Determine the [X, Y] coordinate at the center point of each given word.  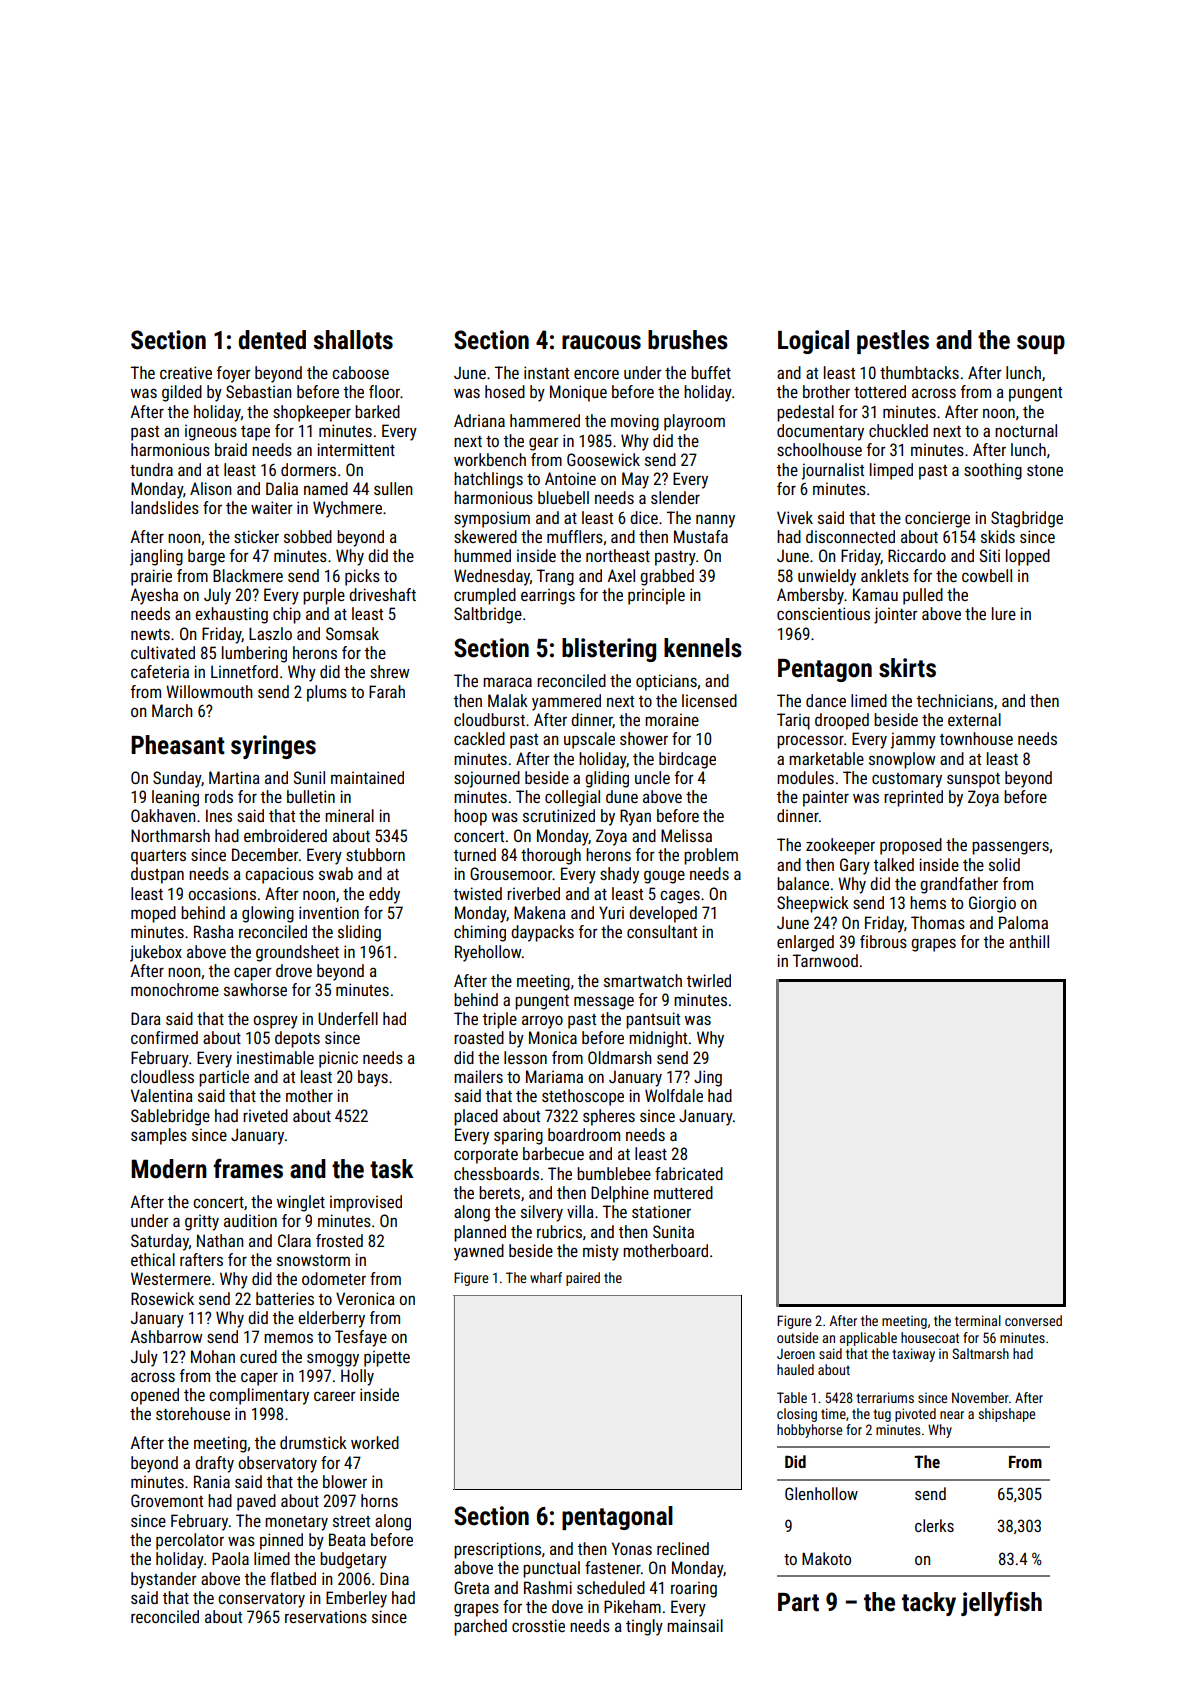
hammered [545, 420]
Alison [210, 488]
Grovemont [167, 1500]
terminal [978, 1320]
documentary [820, 432]
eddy [384, 895]
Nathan [220, 1240]
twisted [478, 893]
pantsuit [653, 1020]
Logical [813, 342]
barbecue [553, 1153]
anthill [1029, 941]
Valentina [162, 1095]
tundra [151, 469]
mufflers [575, 536]
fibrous [883, 941]
